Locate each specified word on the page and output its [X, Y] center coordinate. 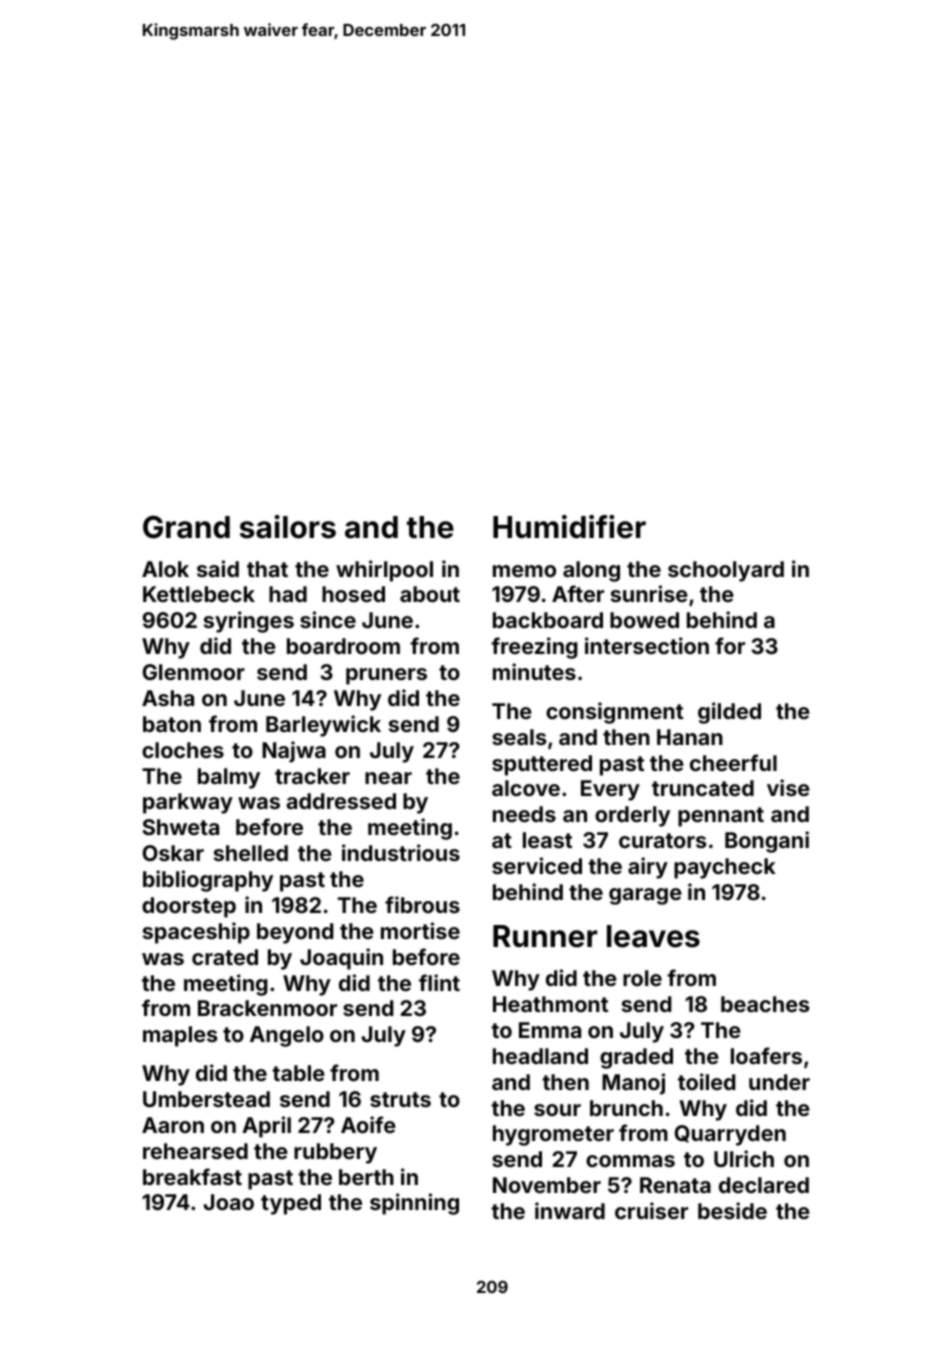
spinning [414, 1204]
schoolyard [726, 571]
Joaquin [341, 959]
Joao [228, 1202]
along [591, 571]
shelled [251, 853]
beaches [765, 1004]
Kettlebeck [199, 594]
